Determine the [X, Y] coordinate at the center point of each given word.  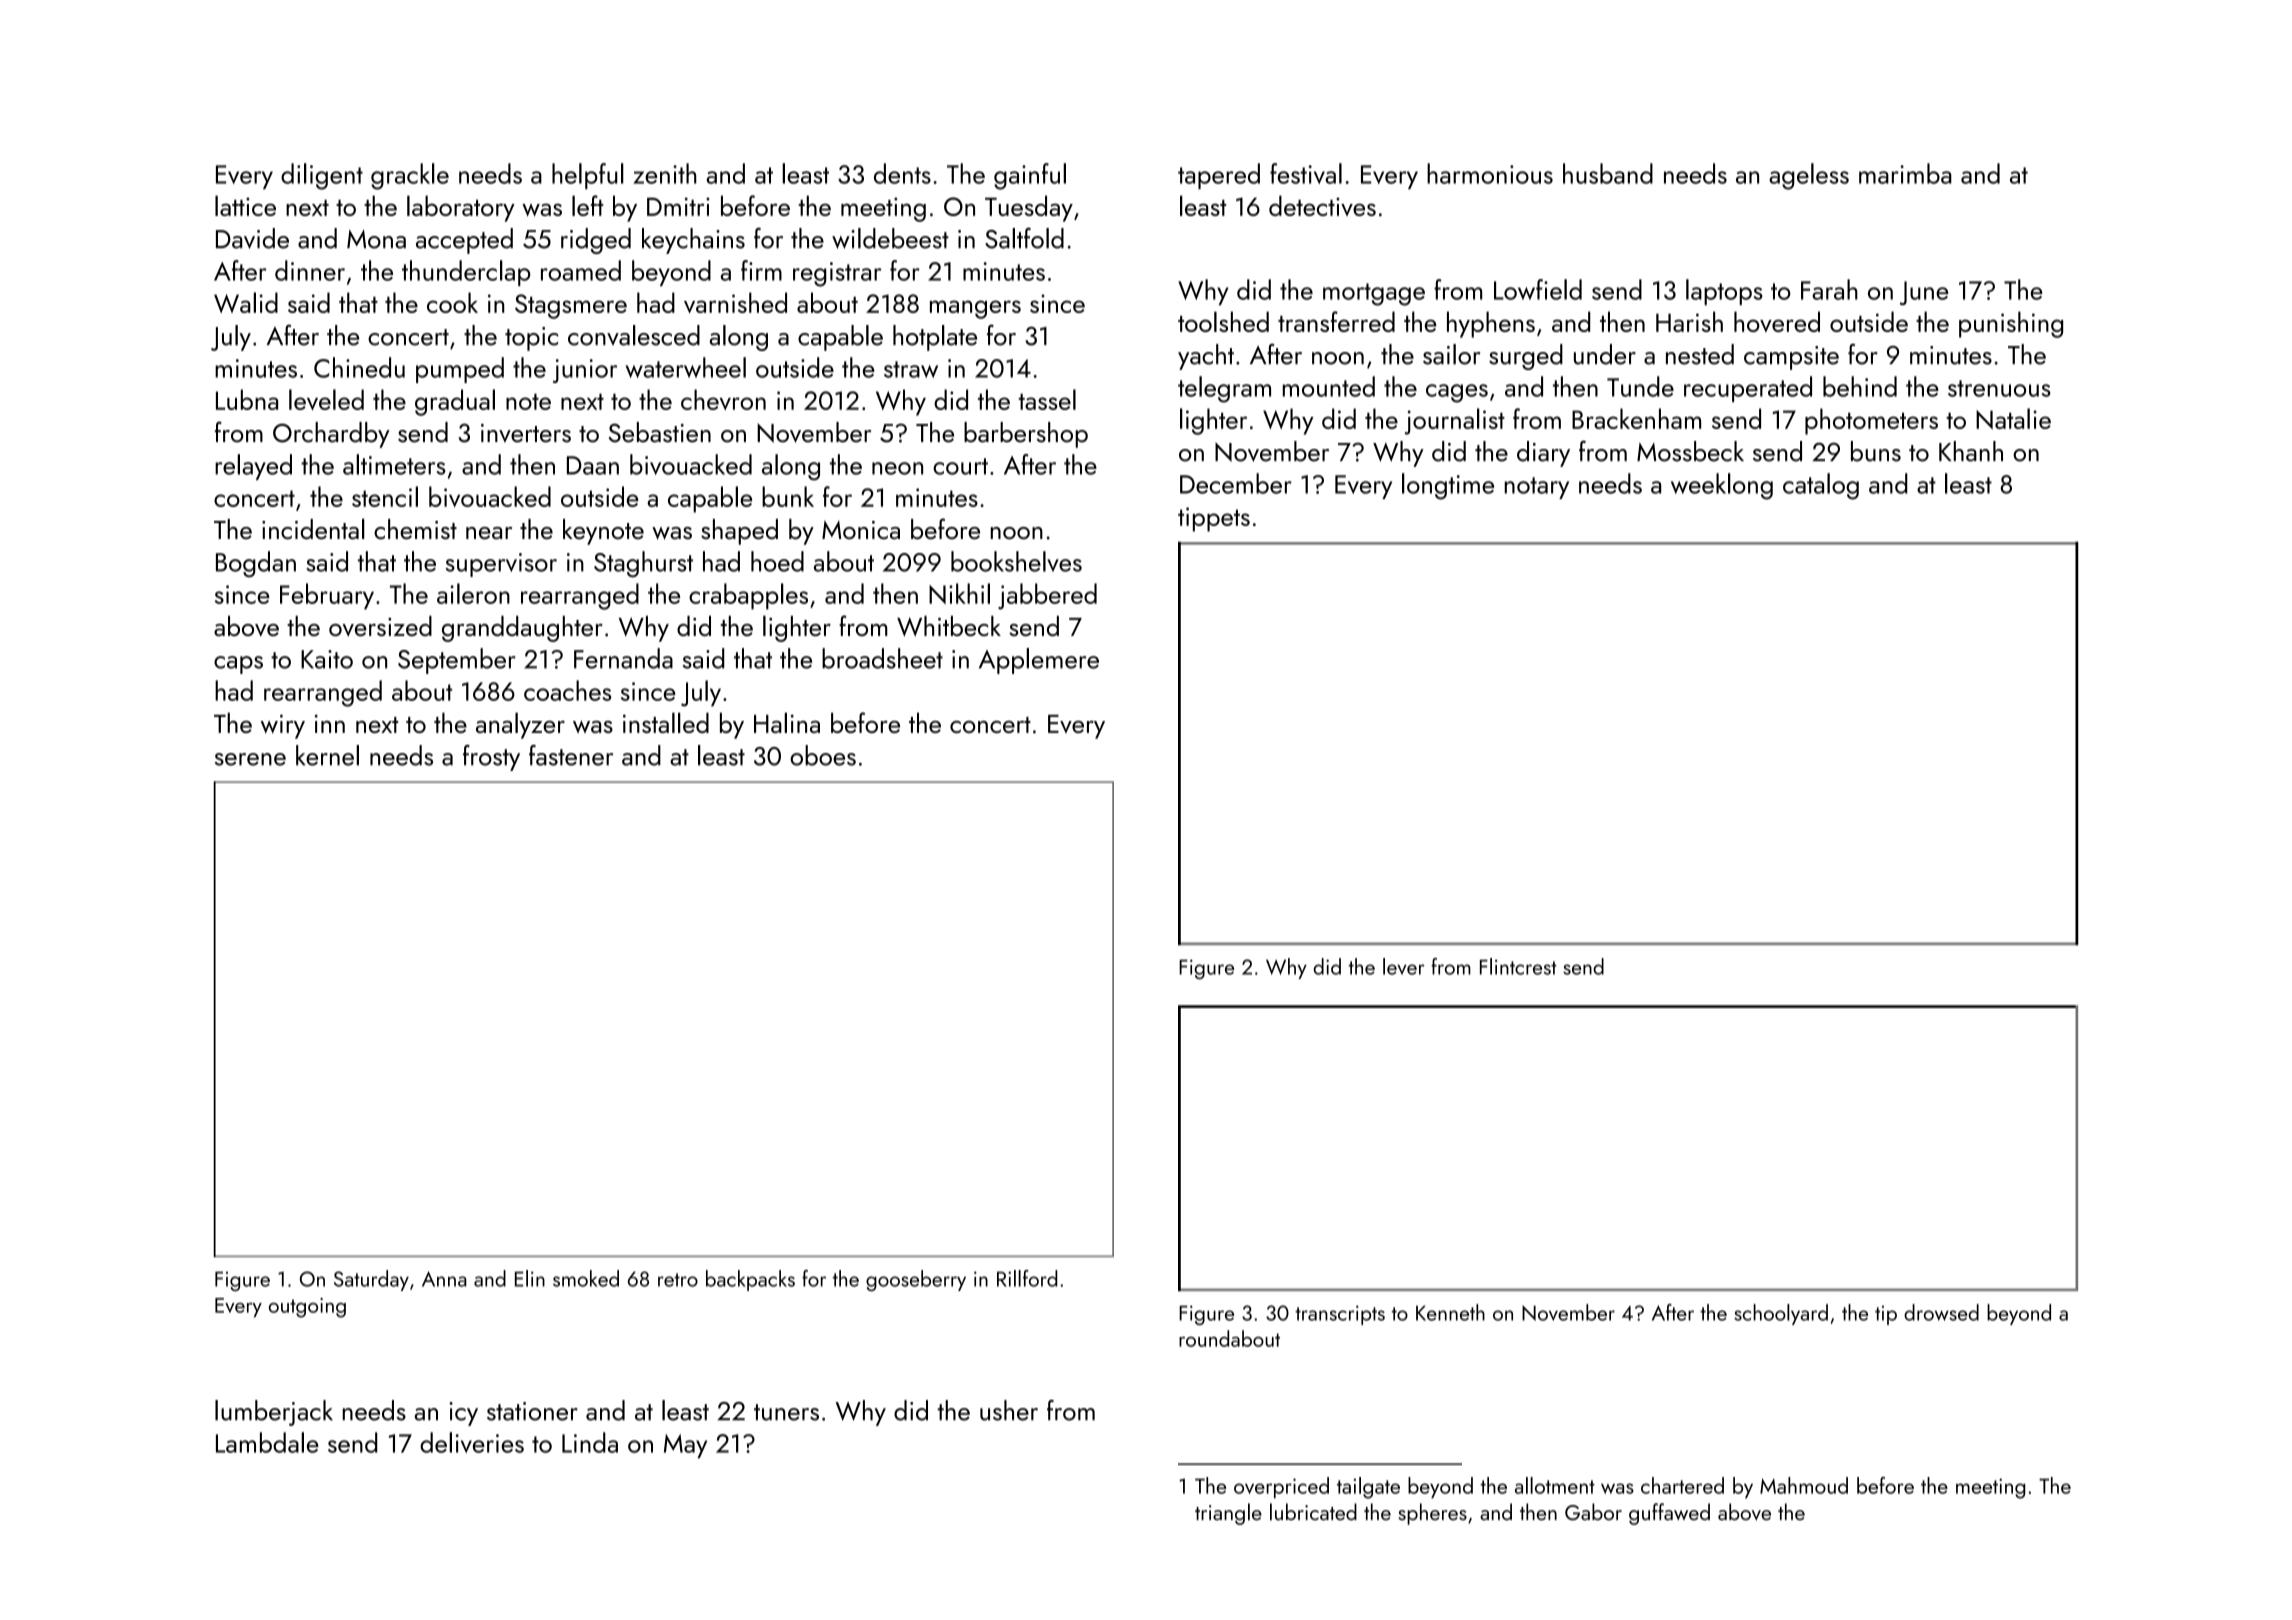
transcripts [1340, 1315]
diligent [322, 176]
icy [463, 1414]
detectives [1322, 205]
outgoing [307, 1308]
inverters [526, 433]
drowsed [1941, 1312]
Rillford [1027, 1278]
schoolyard [1781, 1314]
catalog [1821, 486]
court [960, 466]
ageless [1809, 176]
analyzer [520, 725]
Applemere [1039, 661]
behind [1860, 386]
